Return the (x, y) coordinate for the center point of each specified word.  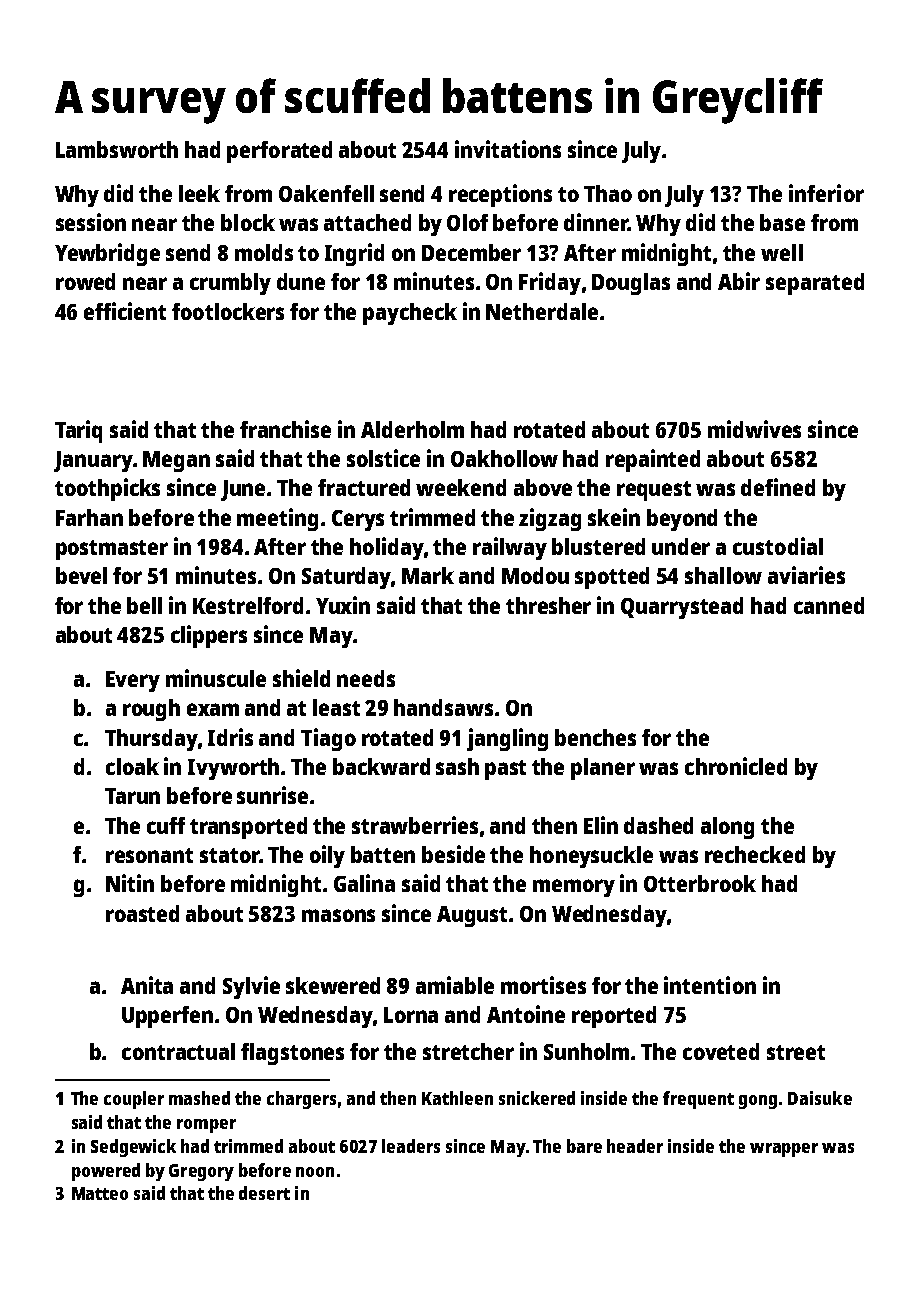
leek (199, 193)
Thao (608, 193)
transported (248, 828)
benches (595, 737)
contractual (178, 1051)
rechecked (755, 854)
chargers (301, 1100)
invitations (508, 149)
